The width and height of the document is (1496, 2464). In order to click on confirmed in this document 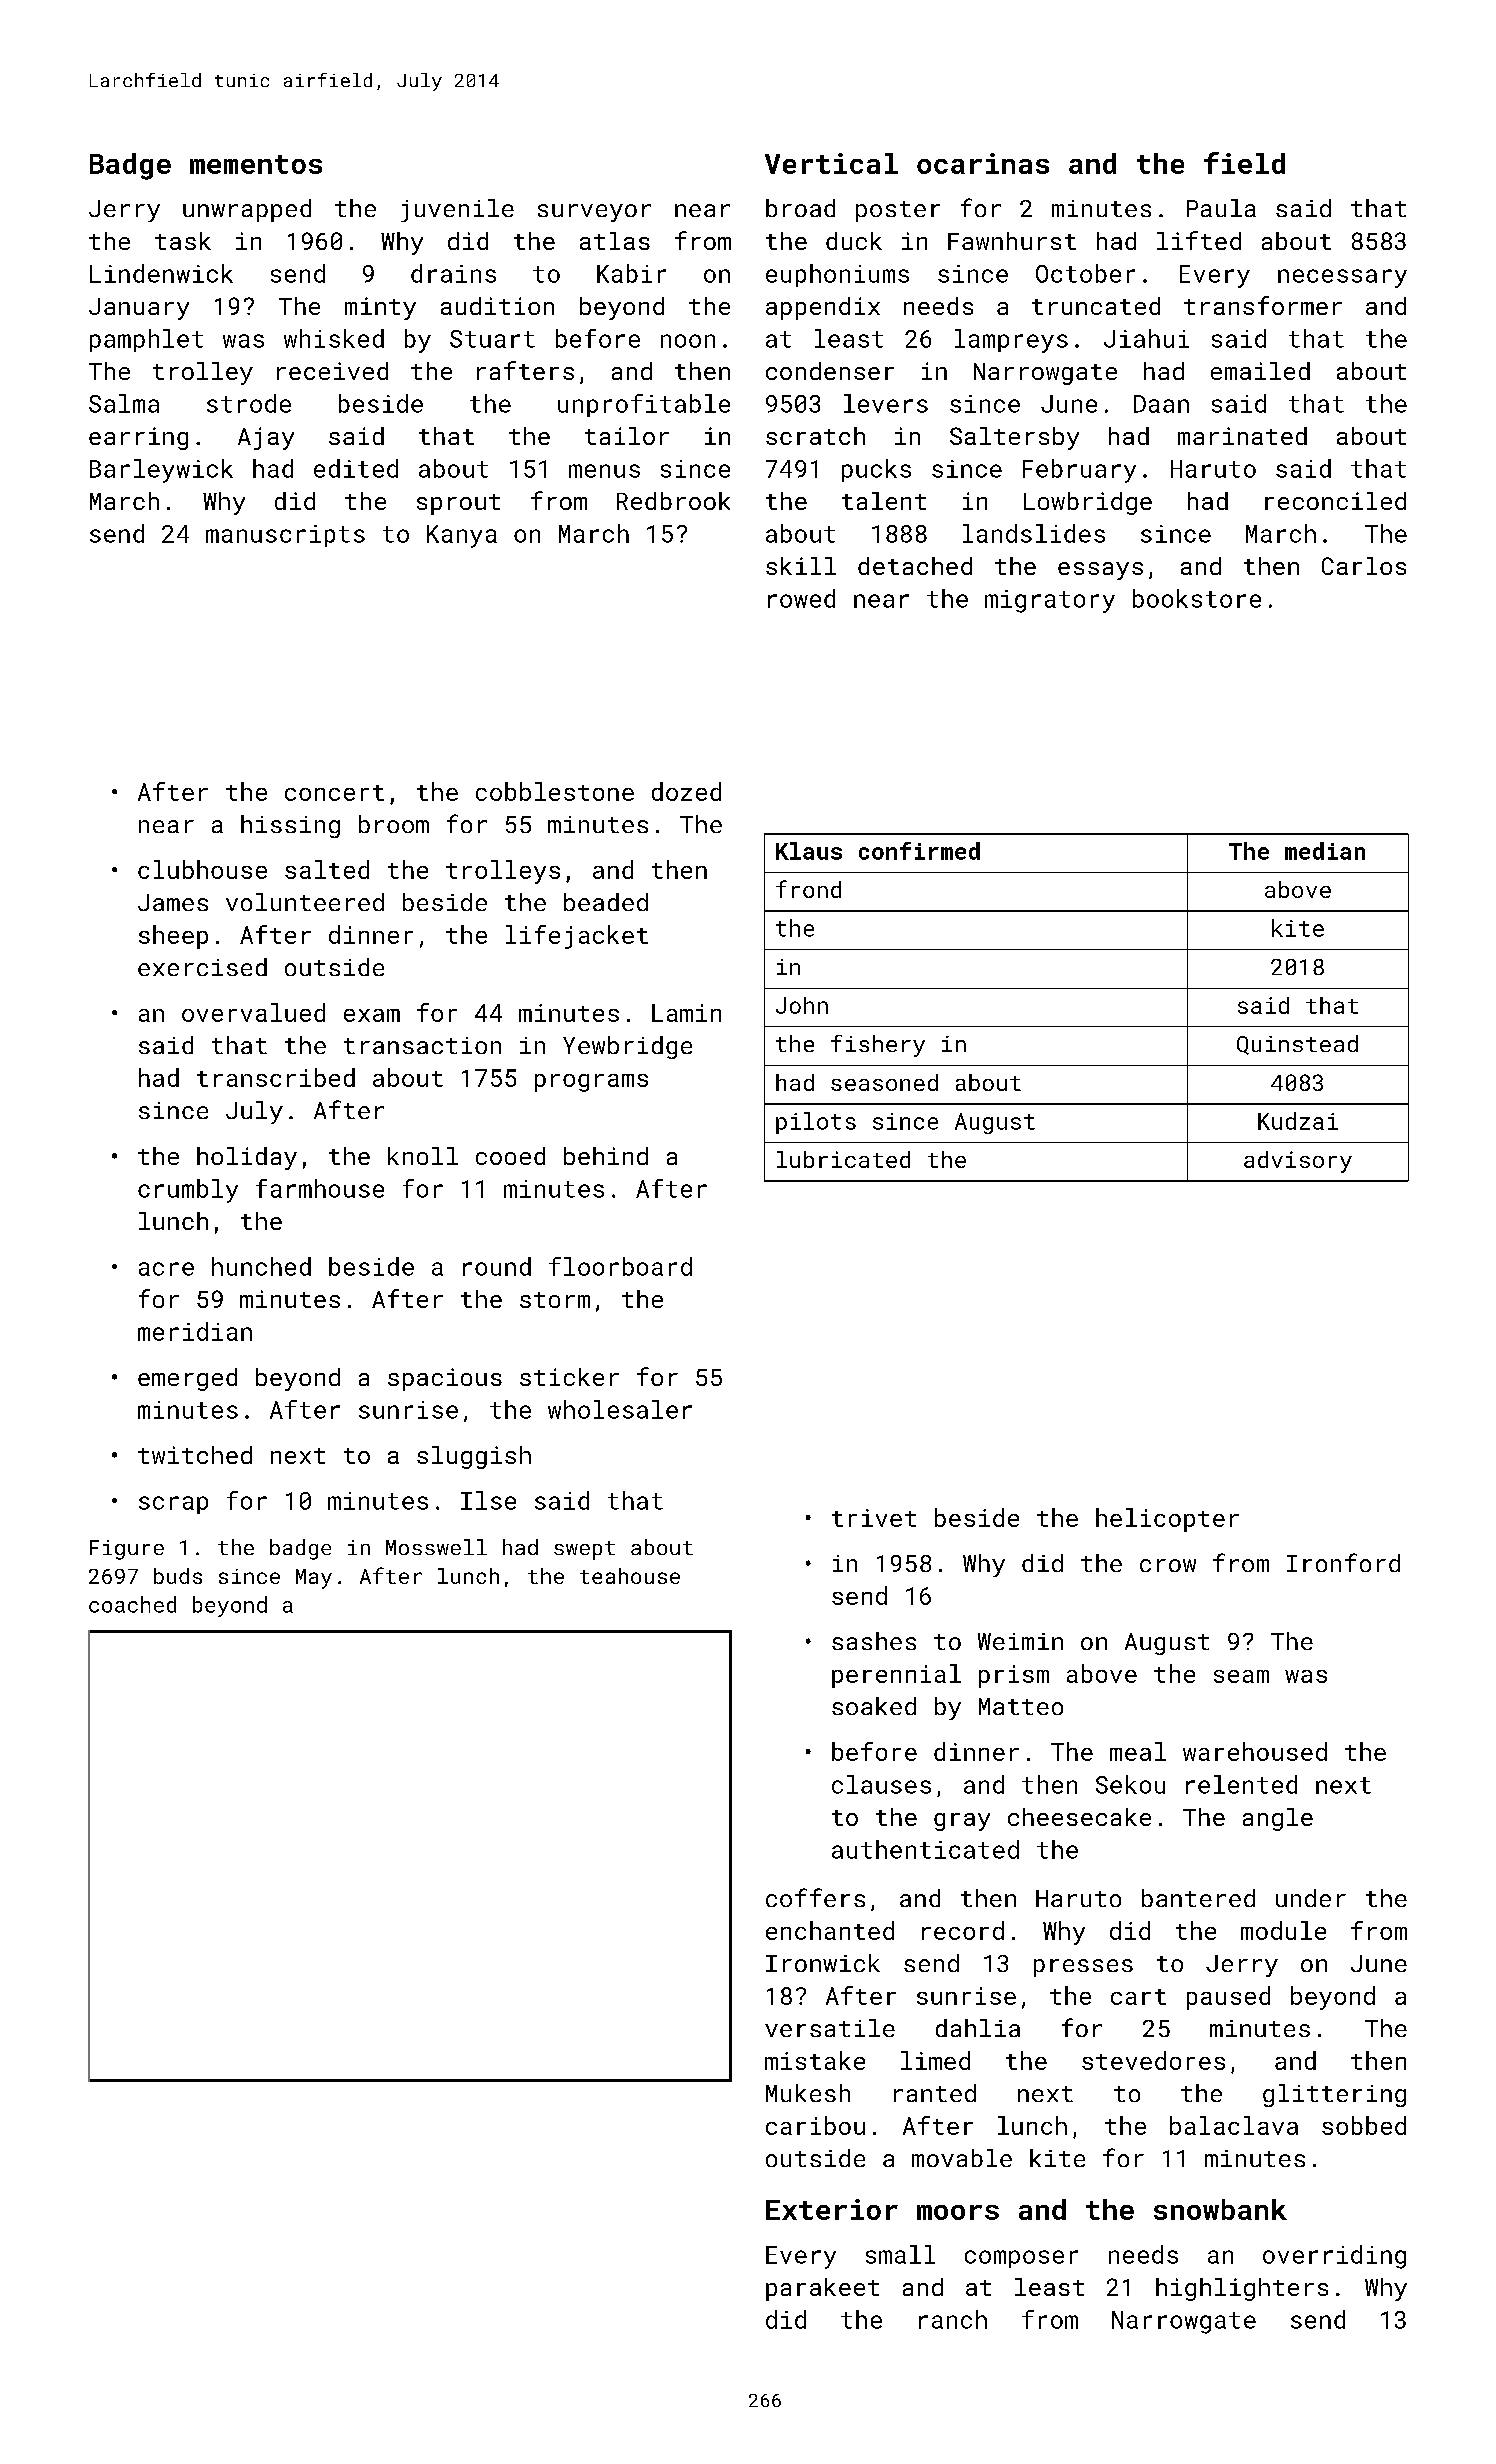, I will do `click(919, 851)`.
